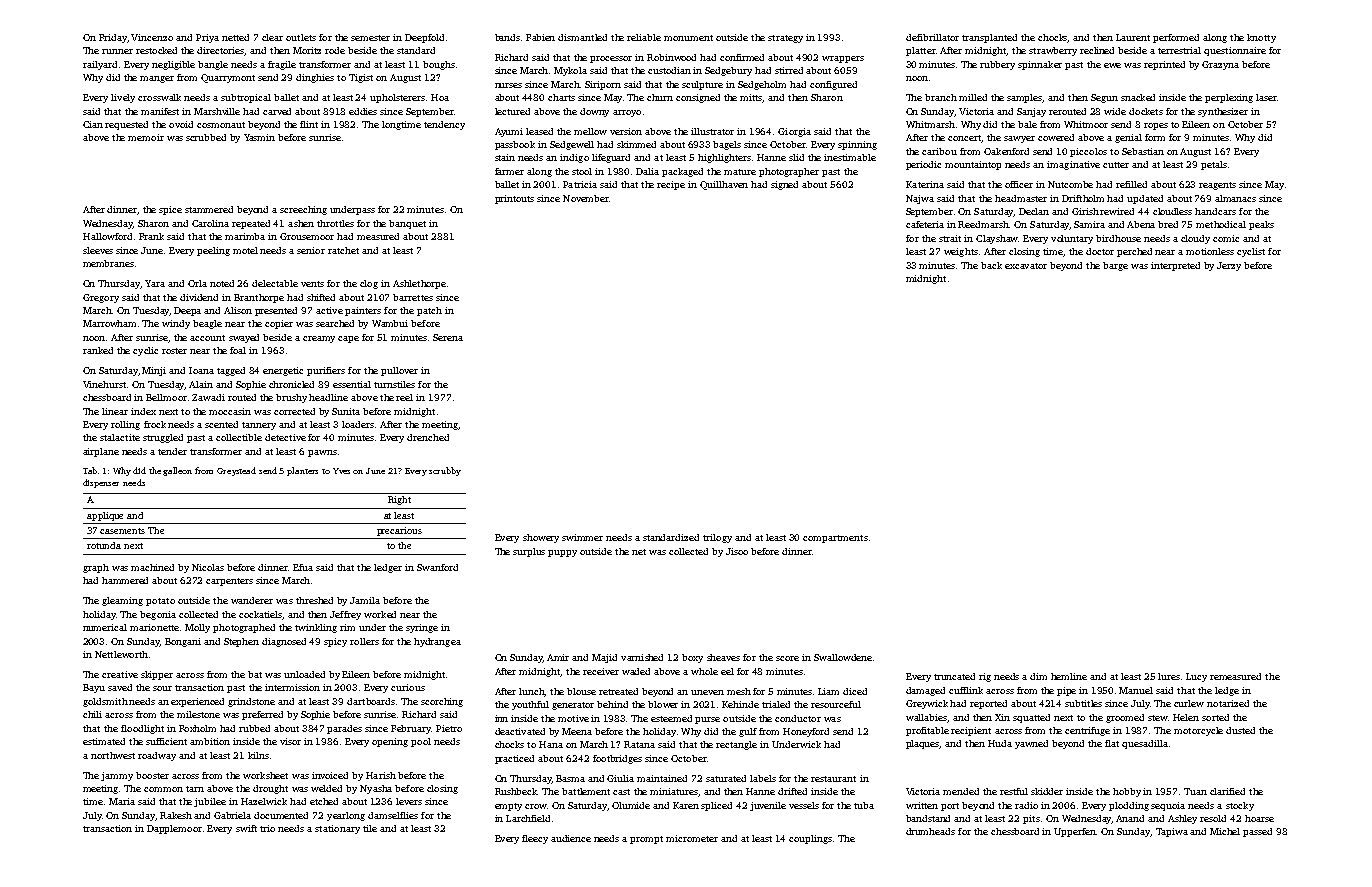 The width and height of the screenshot is (1372, 887). What do you see at coordinates (717, 538) in the screenshot?
I see `trilogy` at bounding box center [717, 538].
